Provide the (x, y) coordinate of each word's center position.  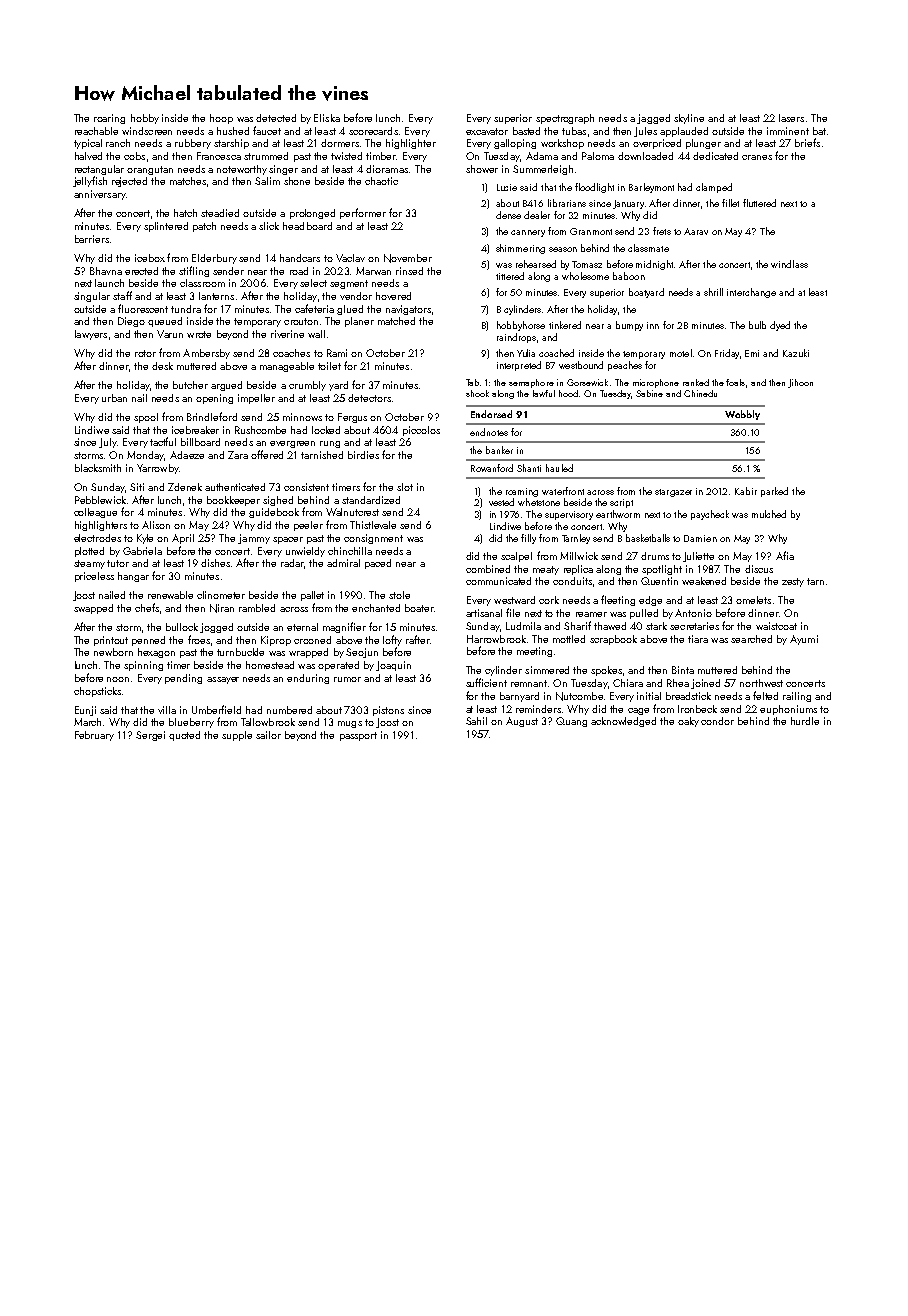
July (108, 443)
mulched (769, 514)
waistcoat (776, 626)
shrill (713, 292)
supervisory (569, 515)
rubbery (193, 144)
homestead (270, 665)
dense (508, 215)
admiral (343, 563)
